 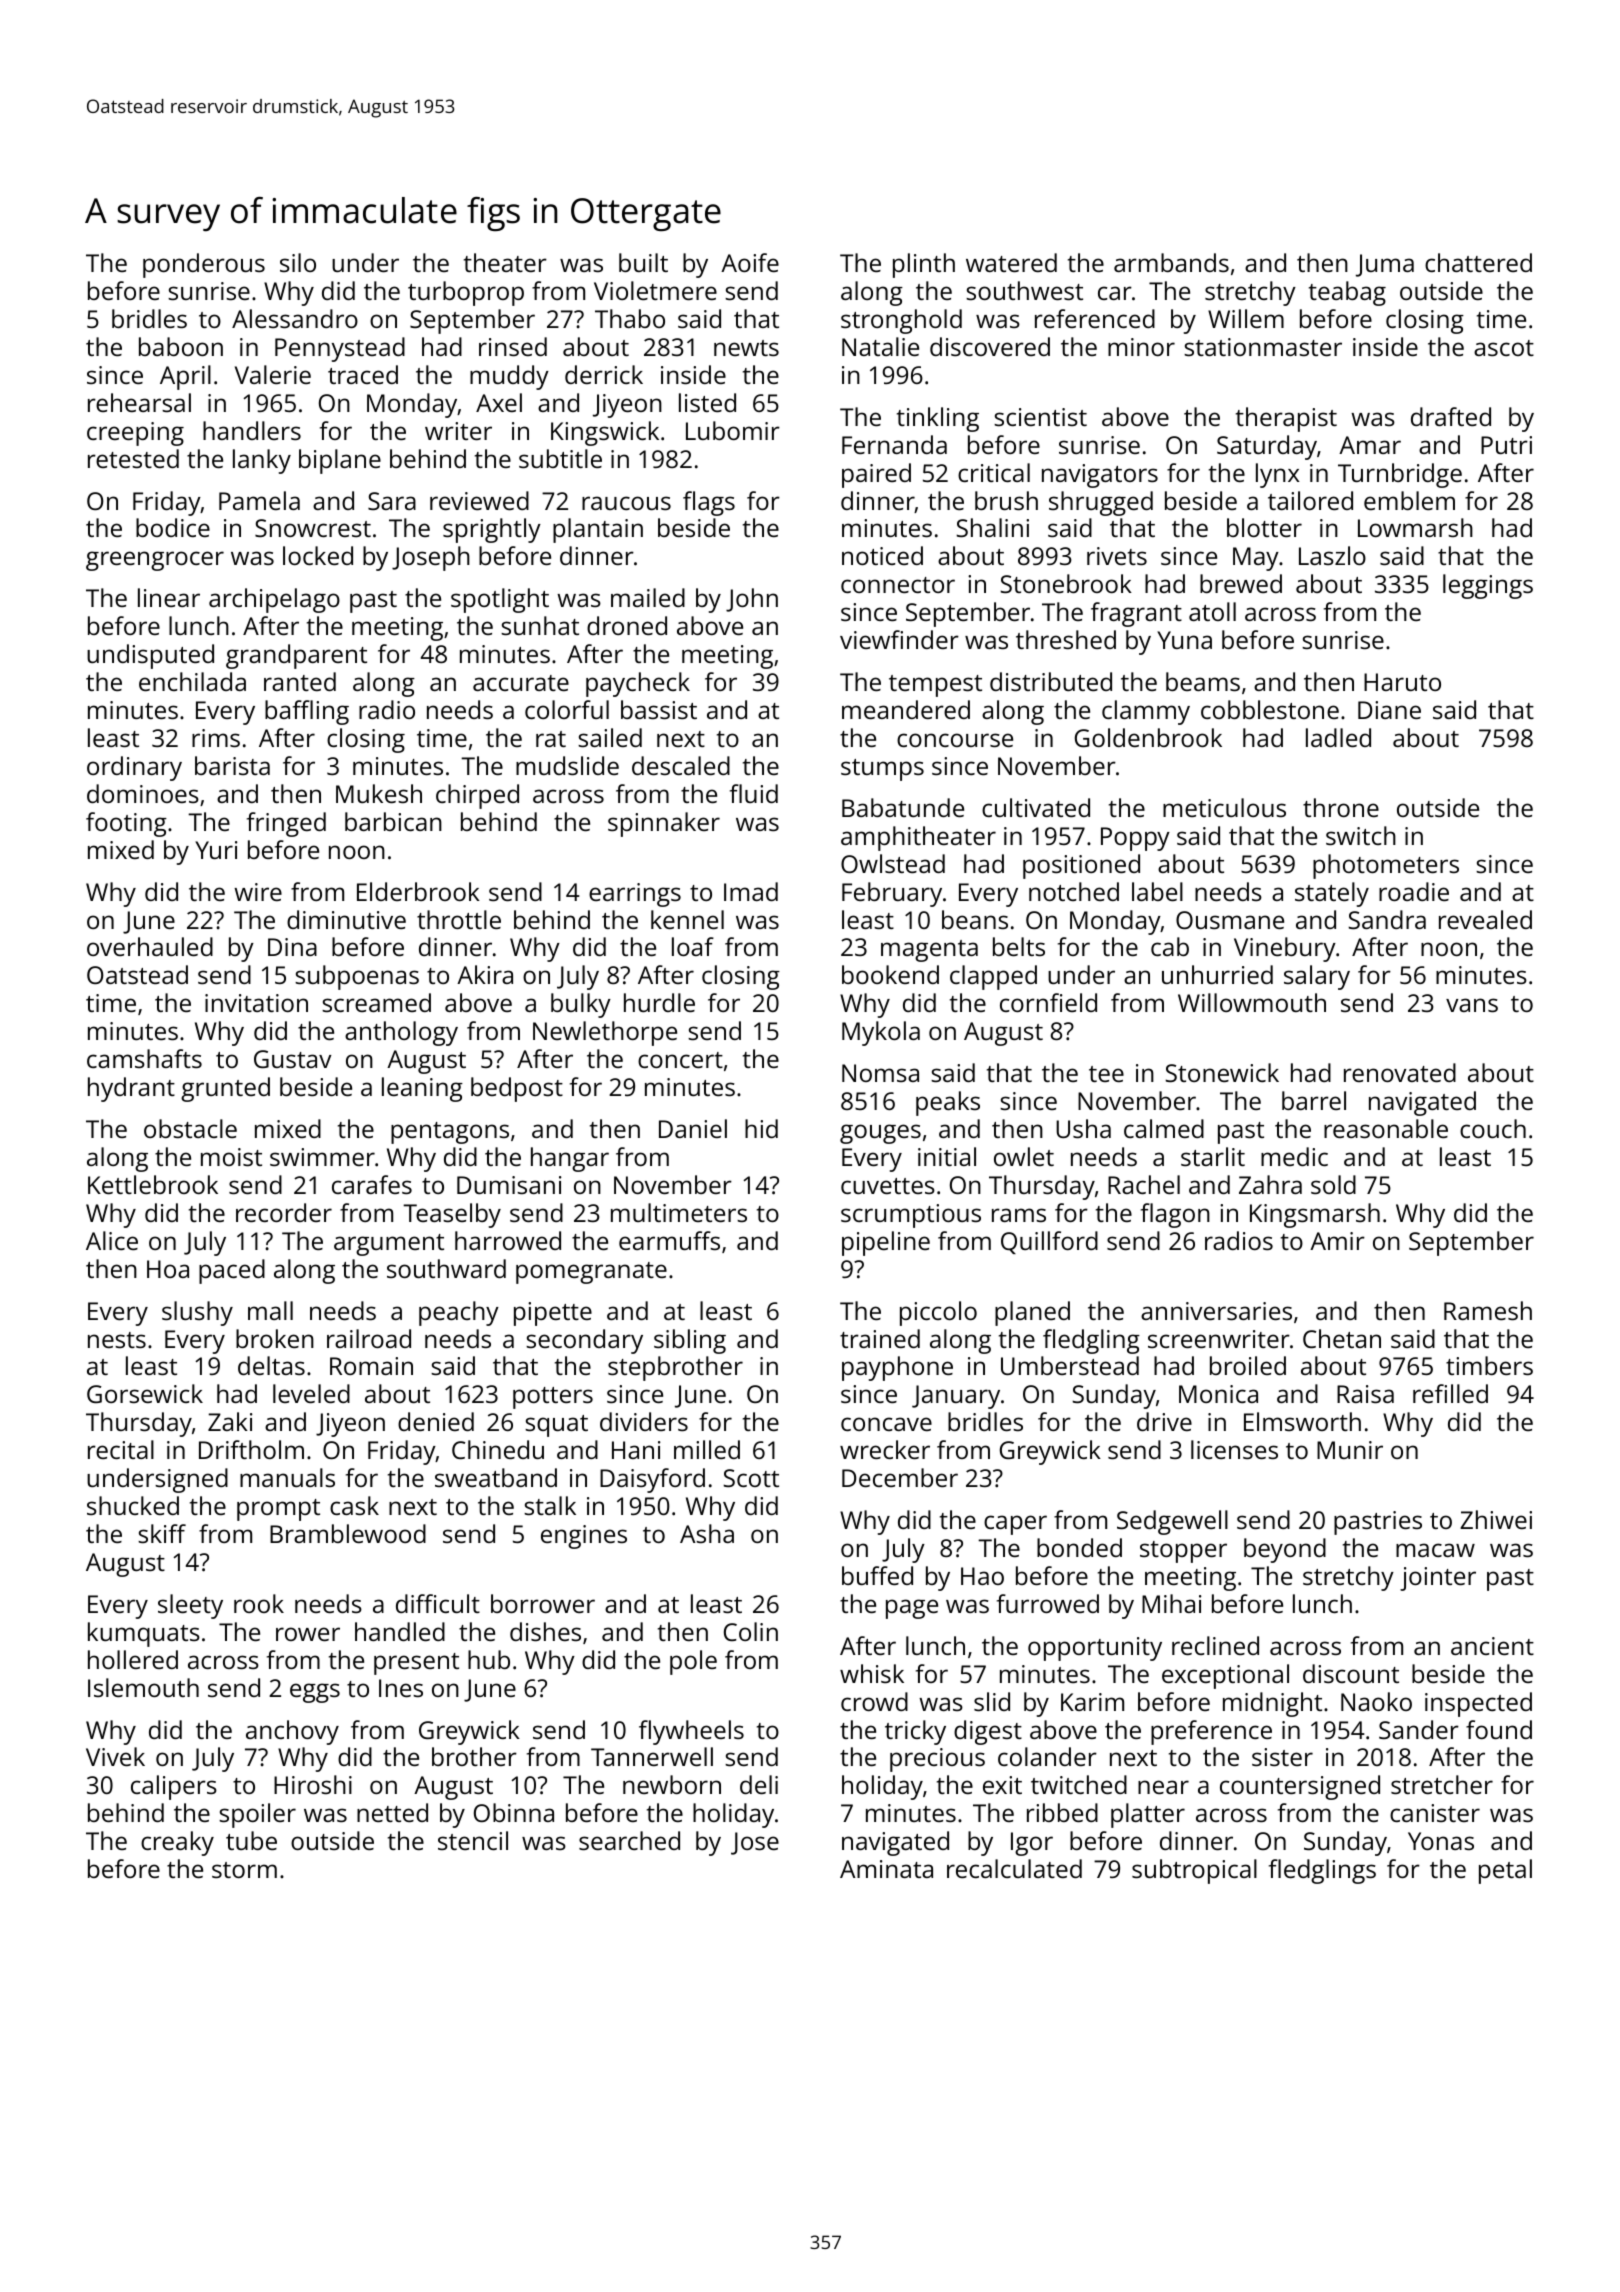 I want to click on February, so click(x=892, y=894).
